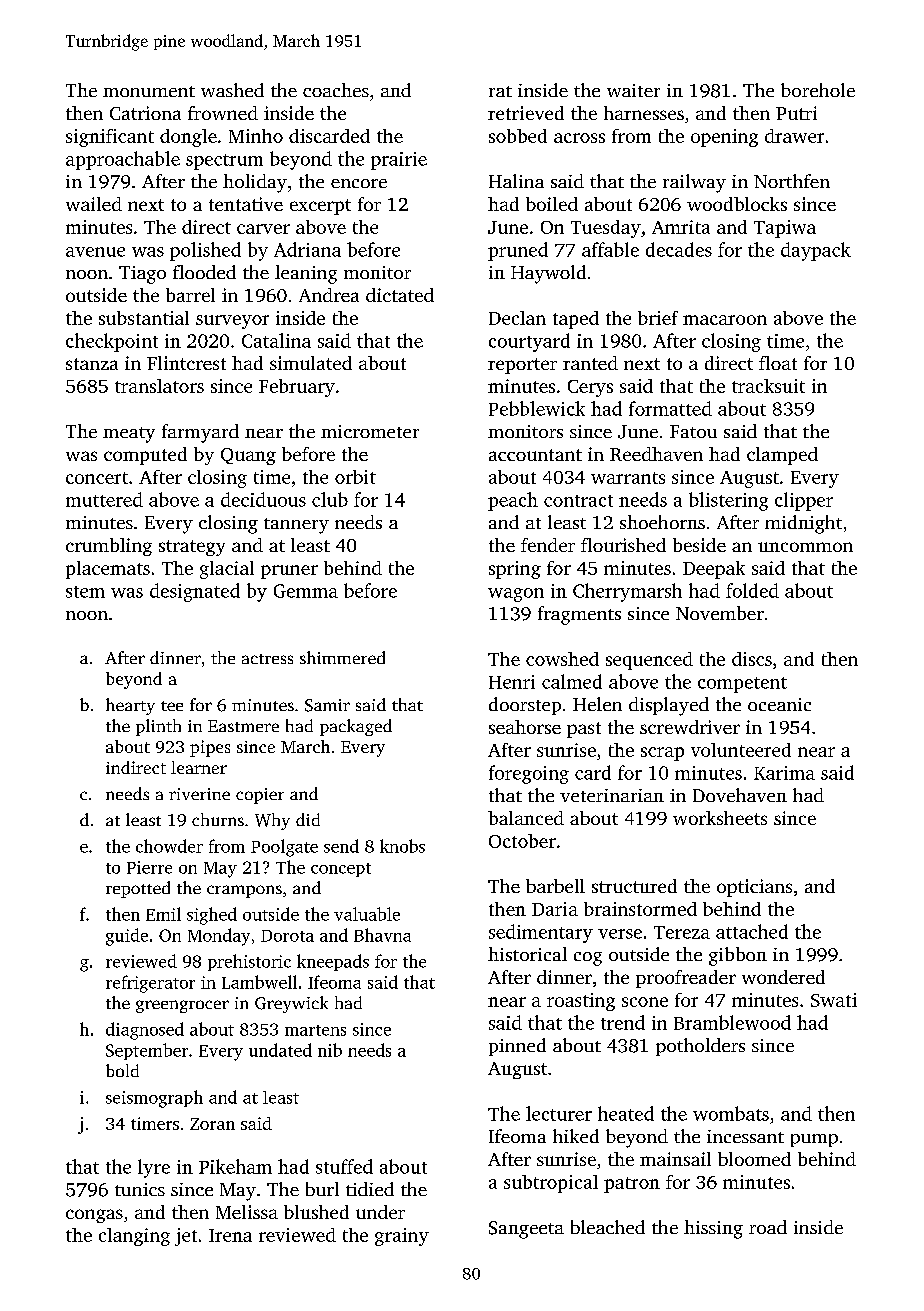  I want to click on boiled, so click(552, 204).
